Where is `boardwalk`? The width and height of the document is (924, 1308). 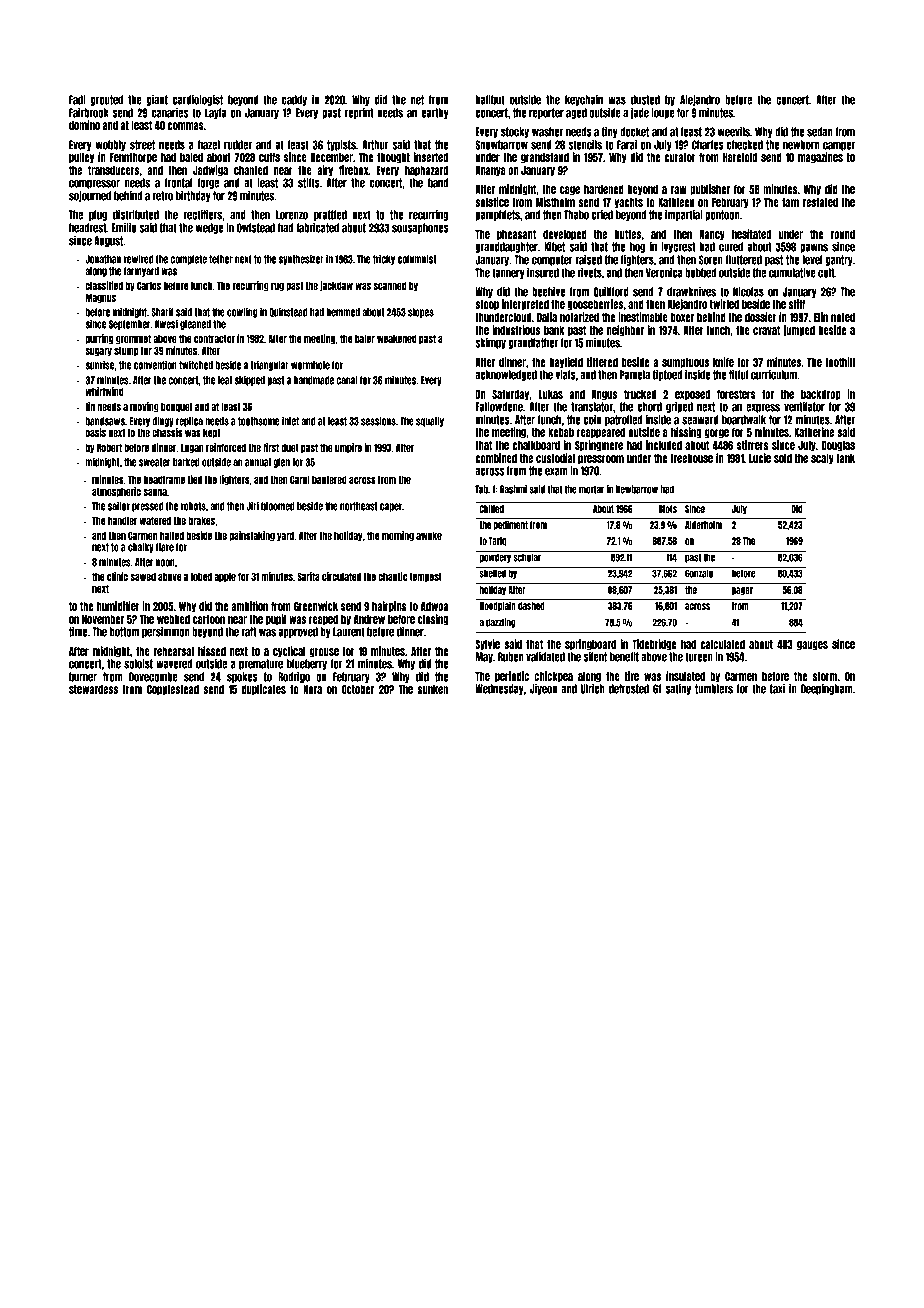 boardwalk is located at coordinates (744, 420).
